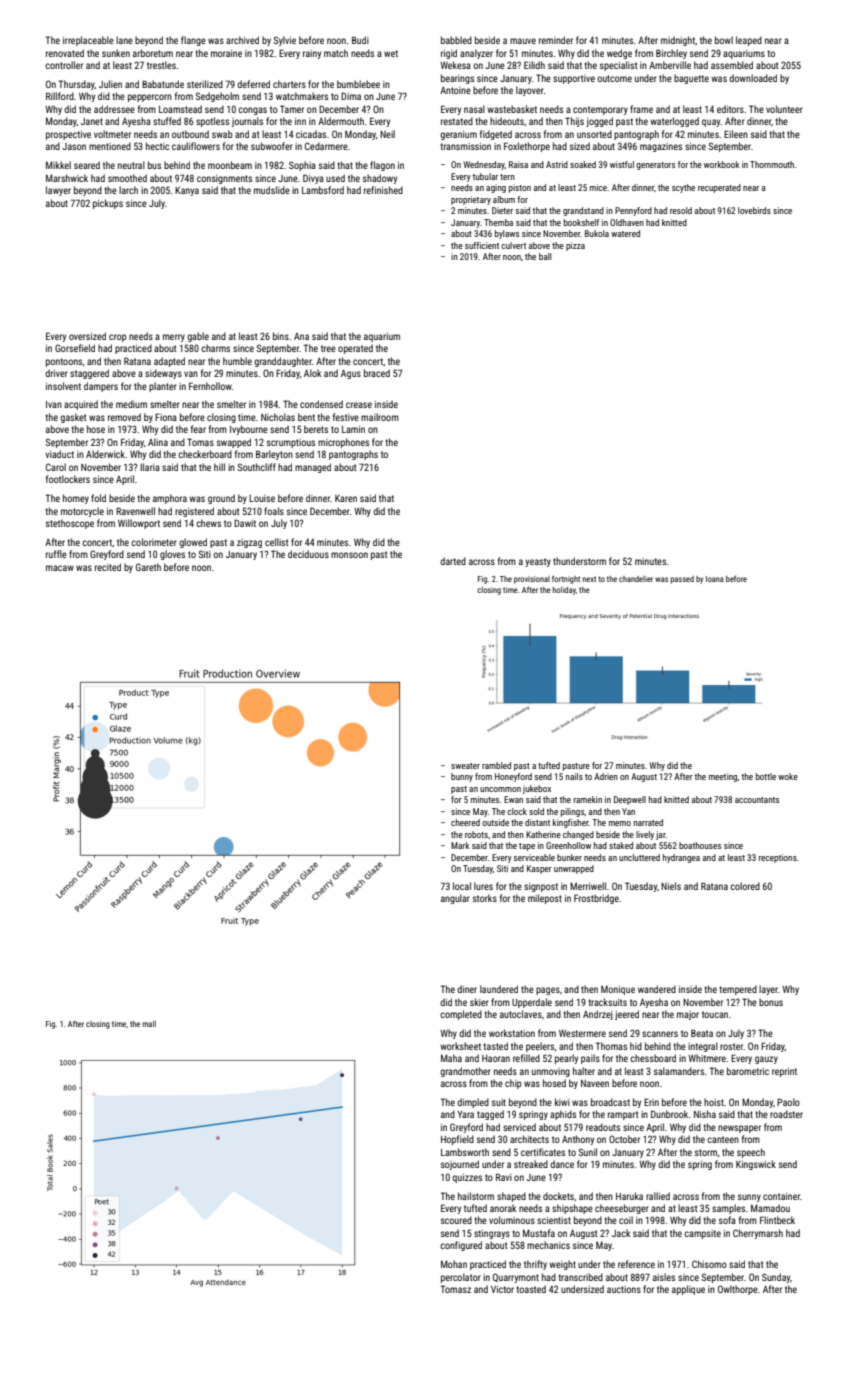 Image resolution: width=849 pixels, height=1400 pixels. Describe the element at coordinates (754, 210) in the page. I see `lovebirds` at that location.
